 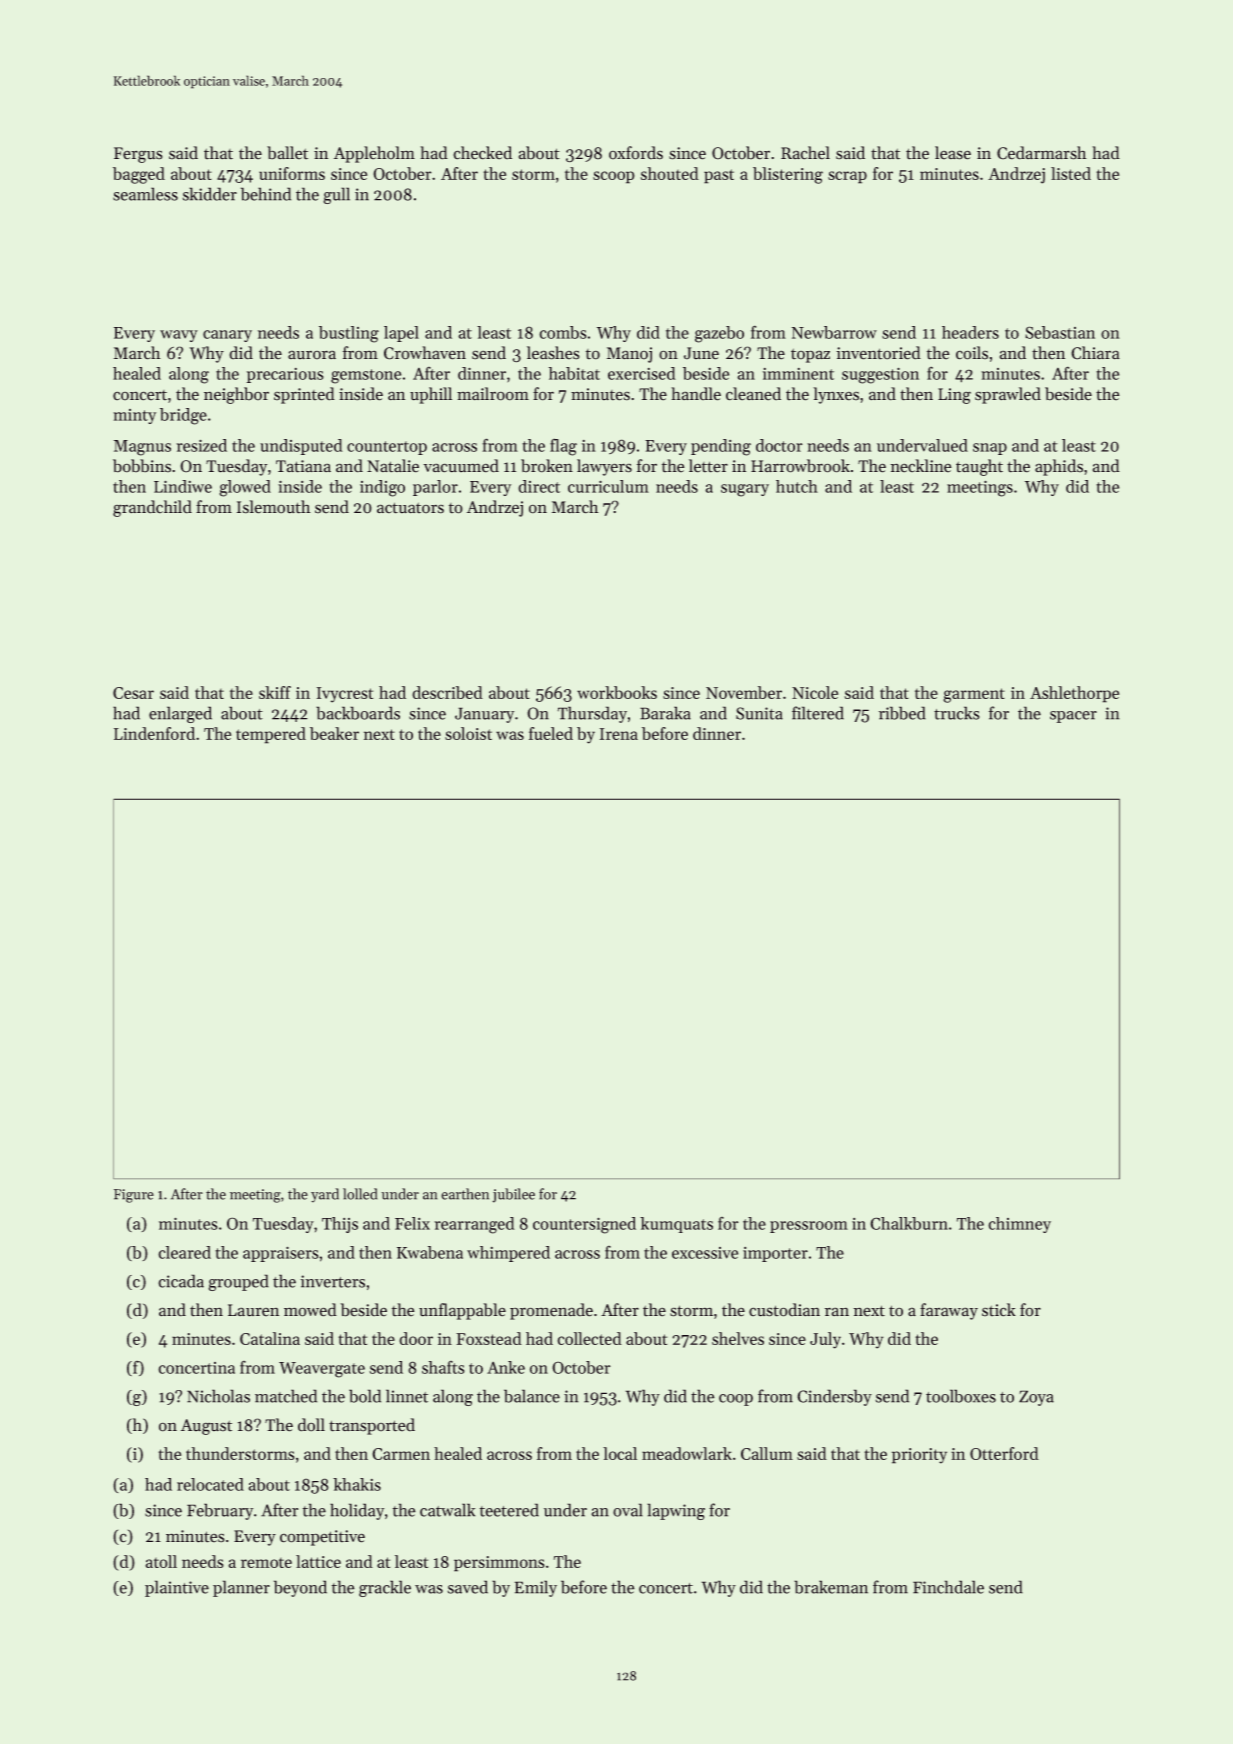 I want to click on shouted, so click(x=670, y=173).
